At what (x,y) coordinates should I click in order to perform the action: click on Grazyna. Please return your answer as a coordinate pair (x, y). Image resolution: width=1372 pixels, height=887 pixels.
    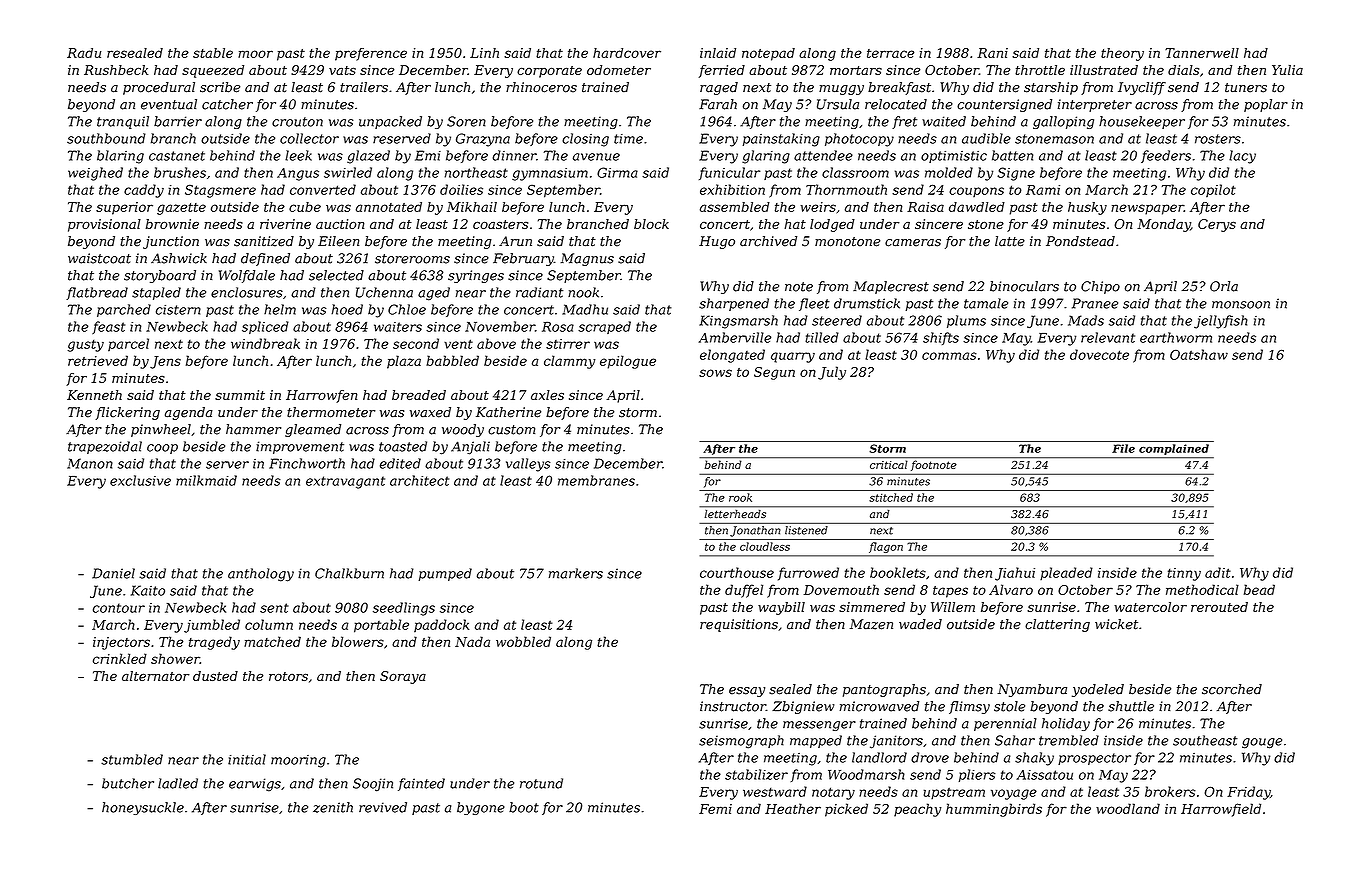
    Looking at the image, I should click on (483, 140).
